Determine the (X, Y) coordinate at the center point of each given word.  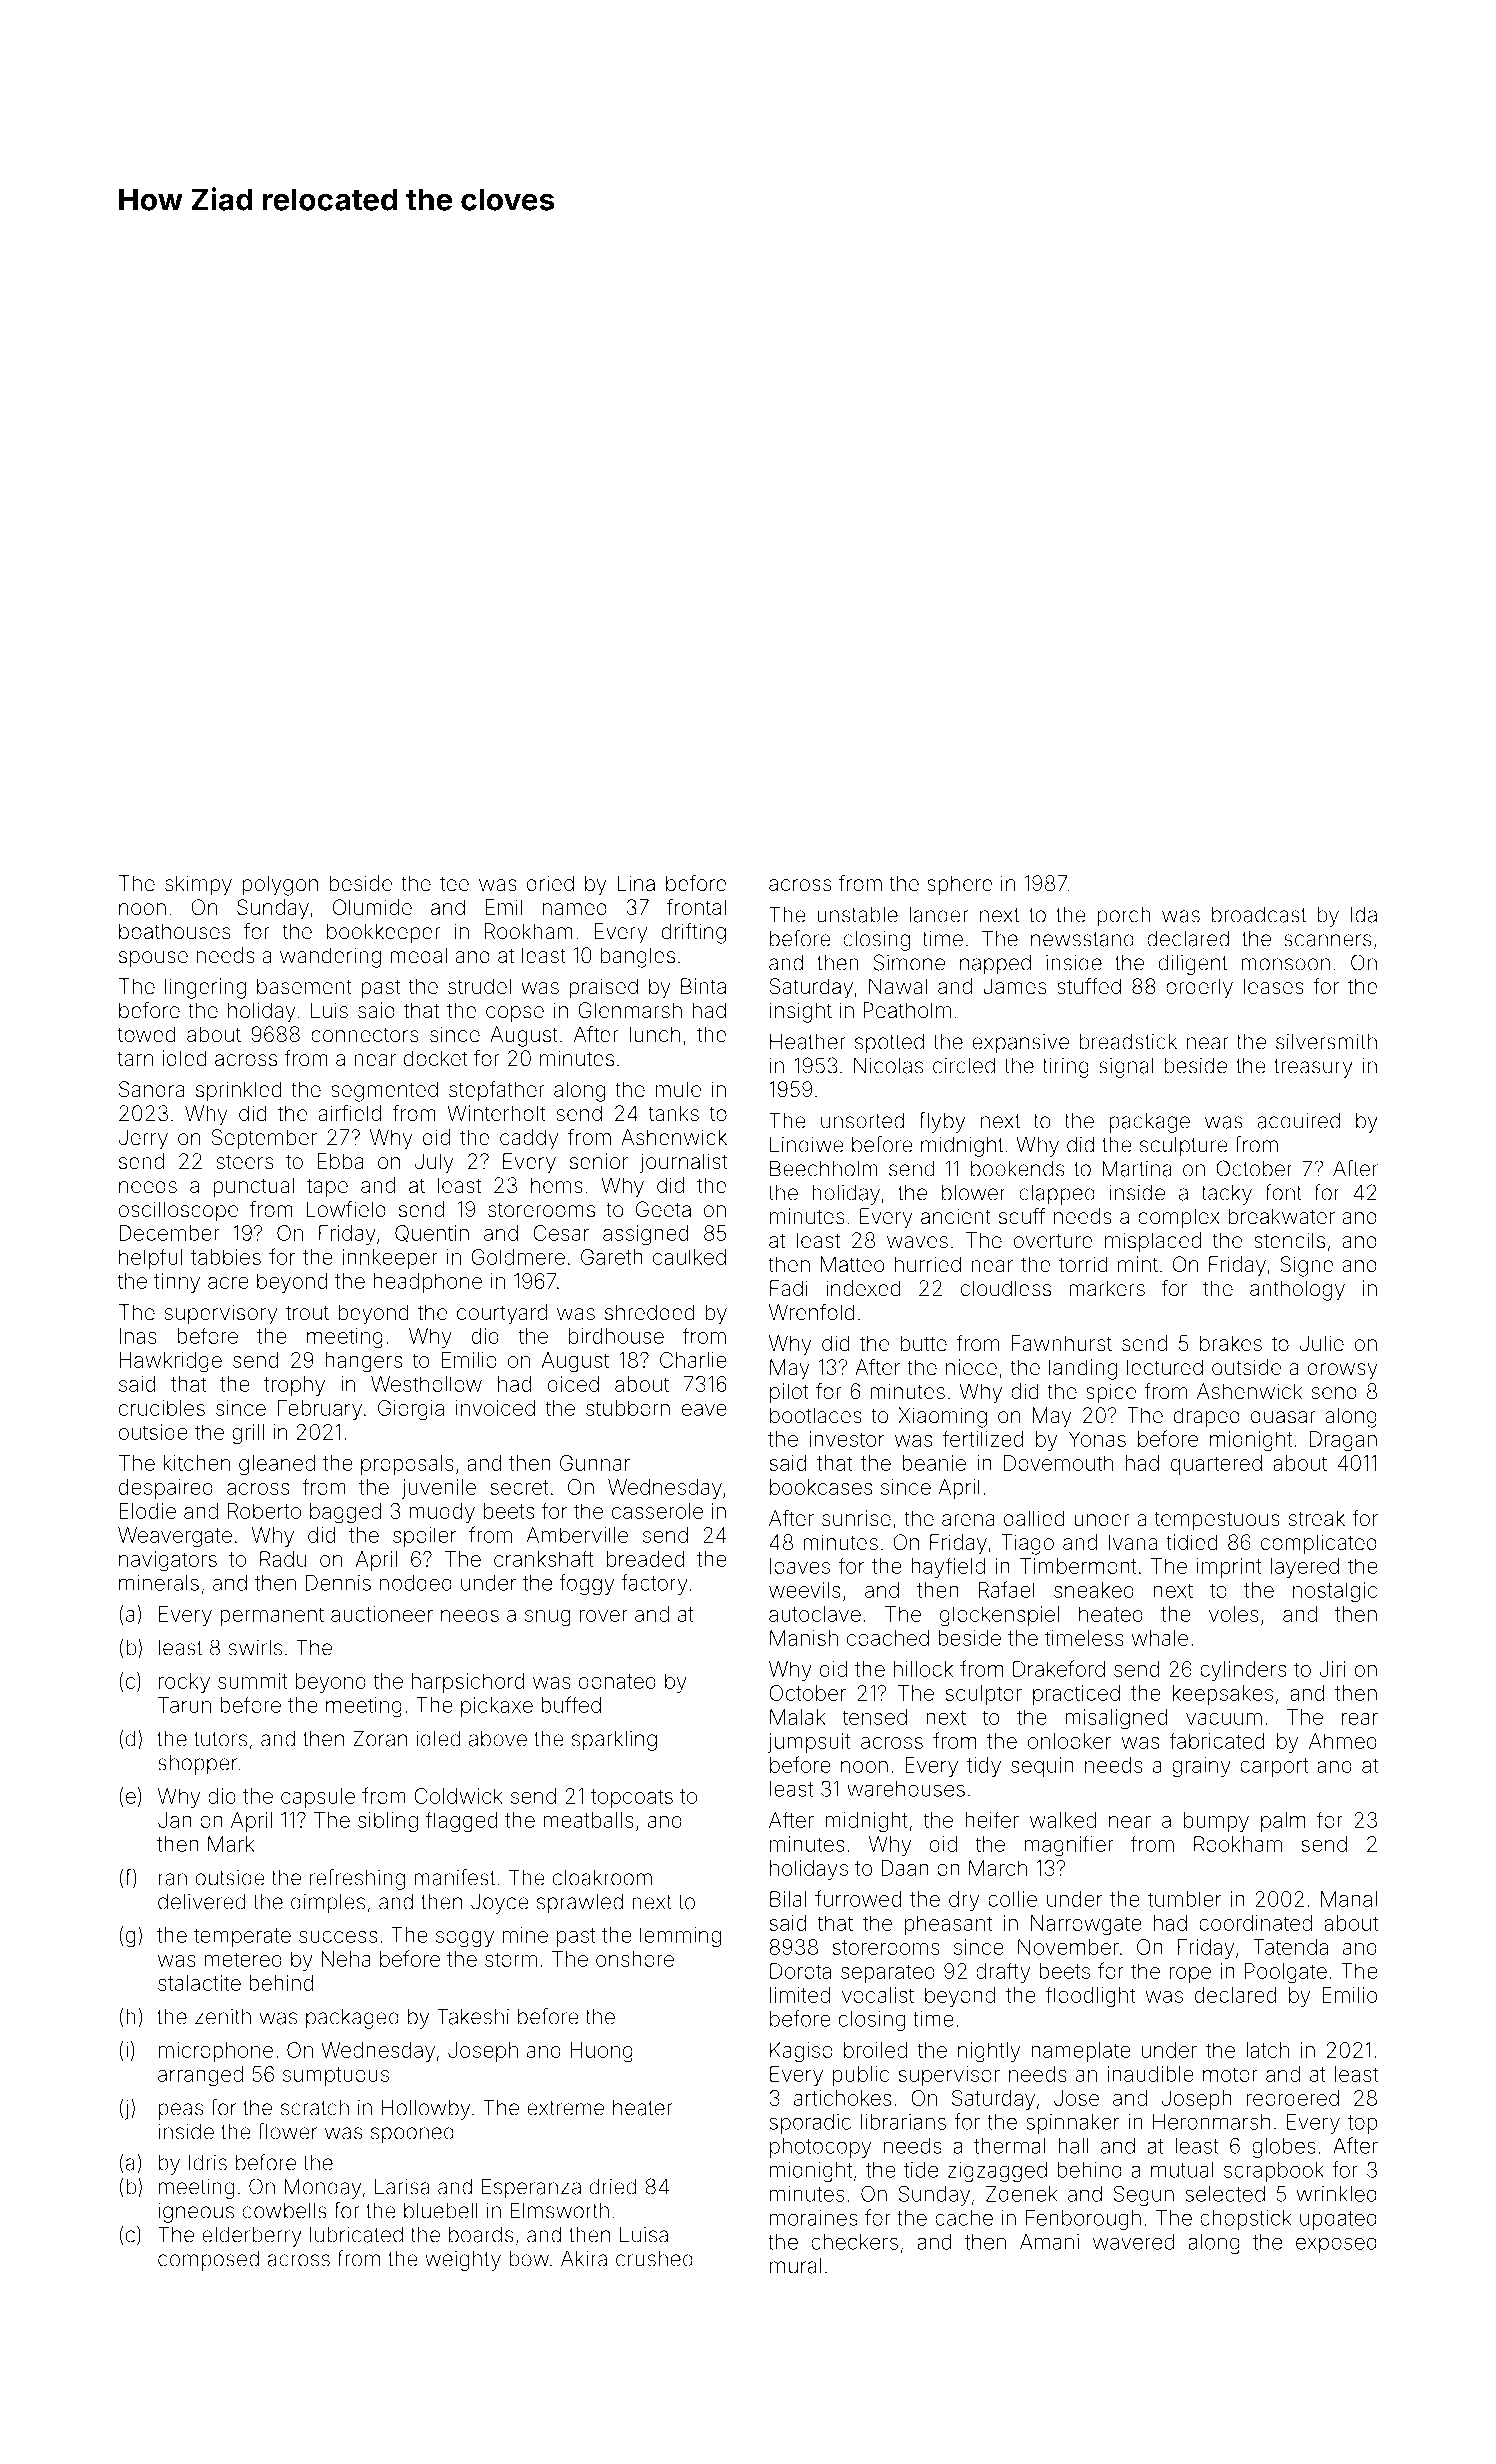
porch (1124, 917)
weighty (463, 2260)
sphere (960, 885)
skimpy (198, 885)
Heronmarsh (1211, 2122)
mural (795, 2265)
